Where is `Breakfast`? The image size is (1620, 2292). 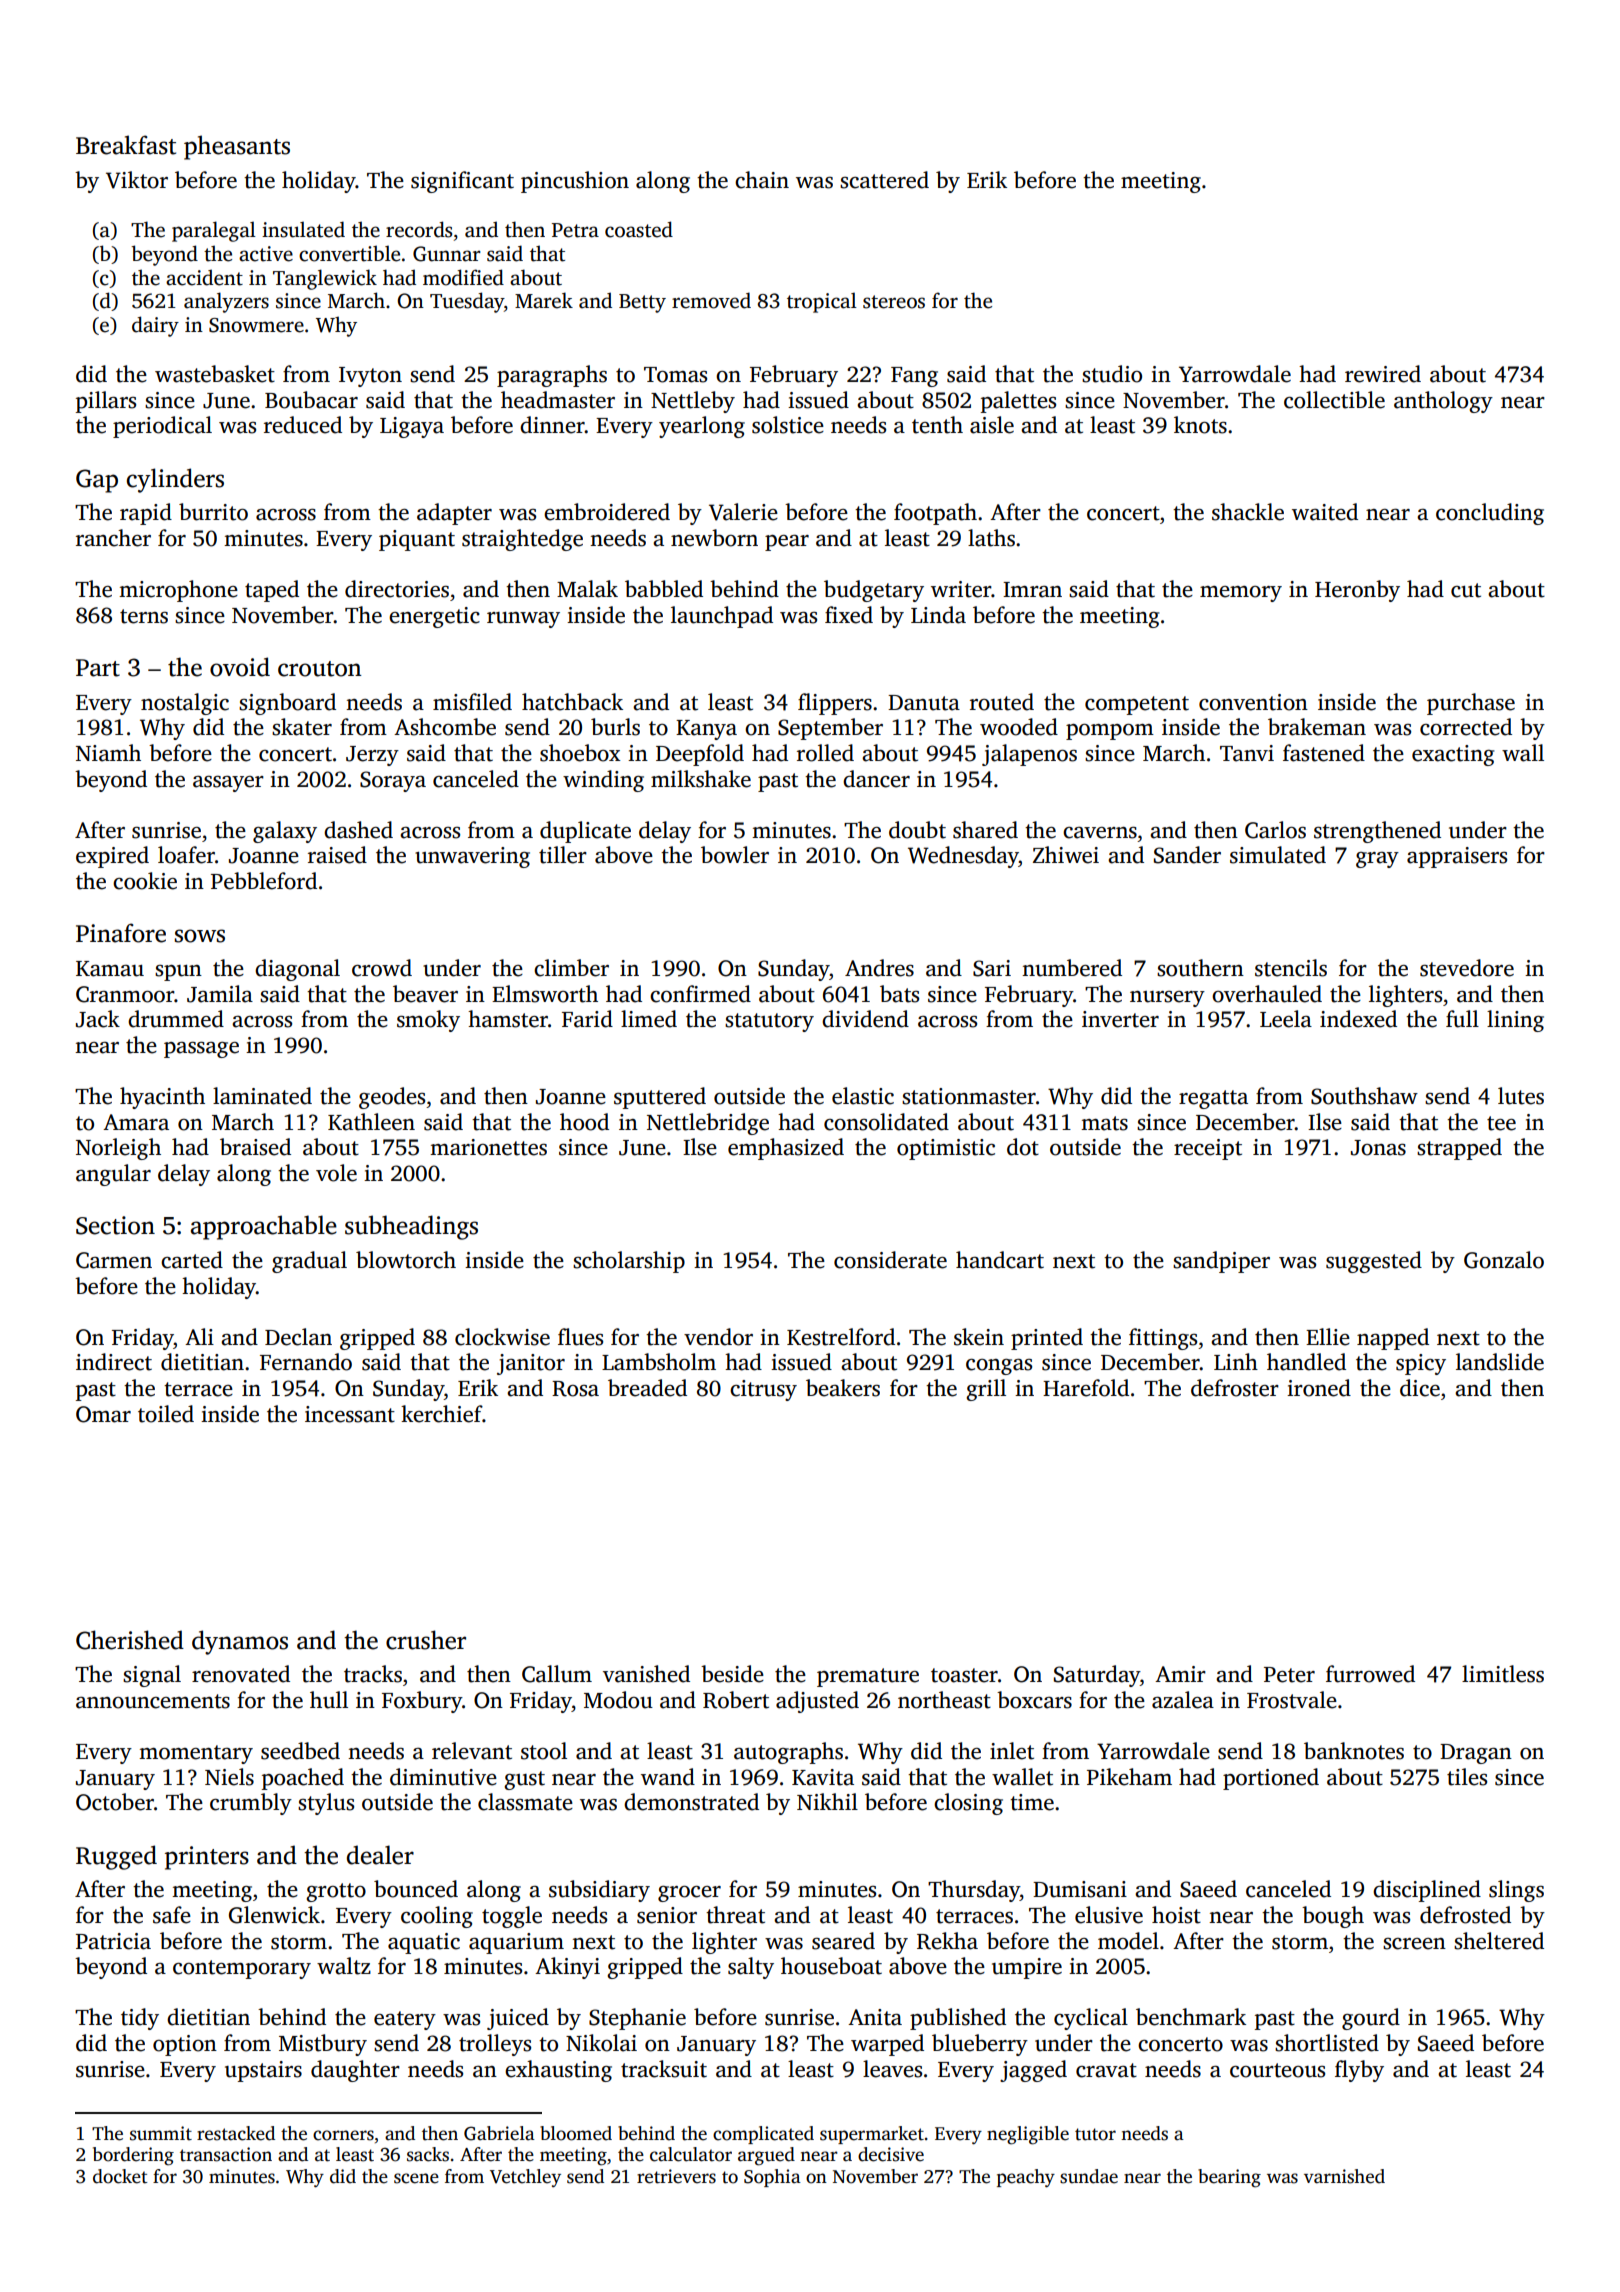 Breakfast is located at coordinates (126, 145).
